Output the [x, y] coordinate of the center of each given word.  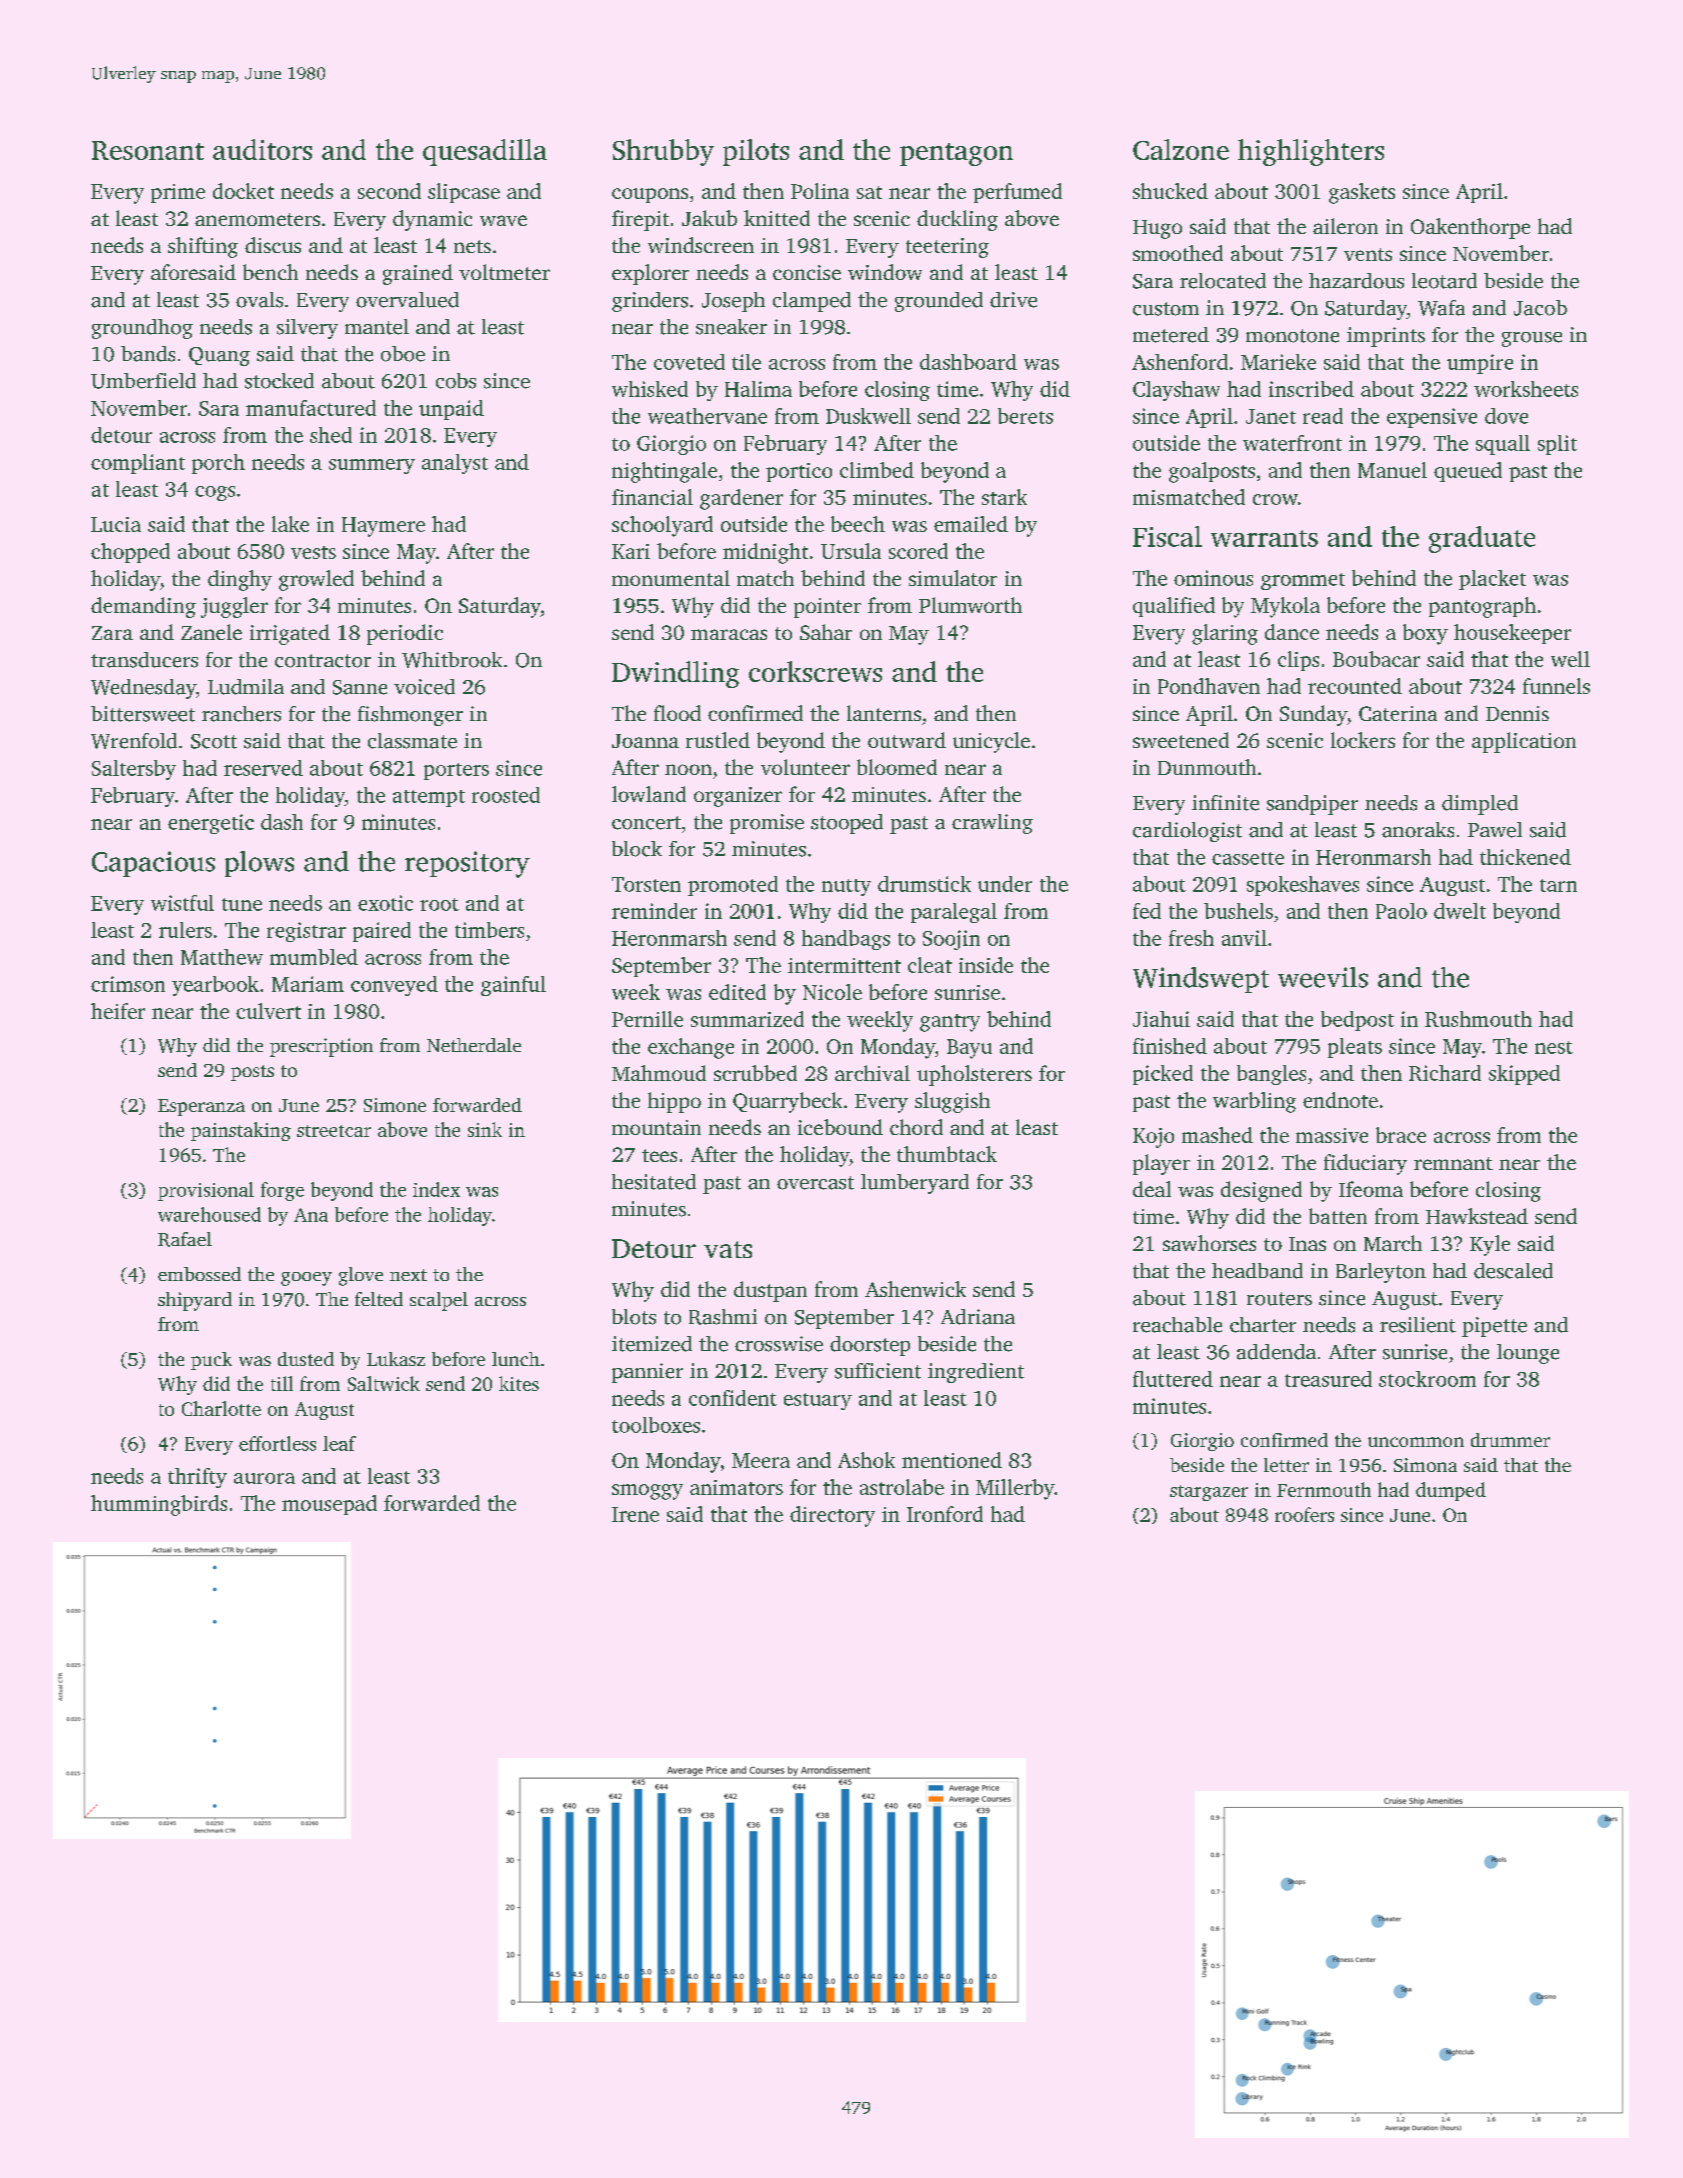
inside [986, 965]
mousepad [329, 1505]
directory [832, 1516]
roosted [506, 795]
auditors [262, 149]
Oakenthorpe [1470, 228]
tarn [1558, 885]
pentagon [956, 154]
